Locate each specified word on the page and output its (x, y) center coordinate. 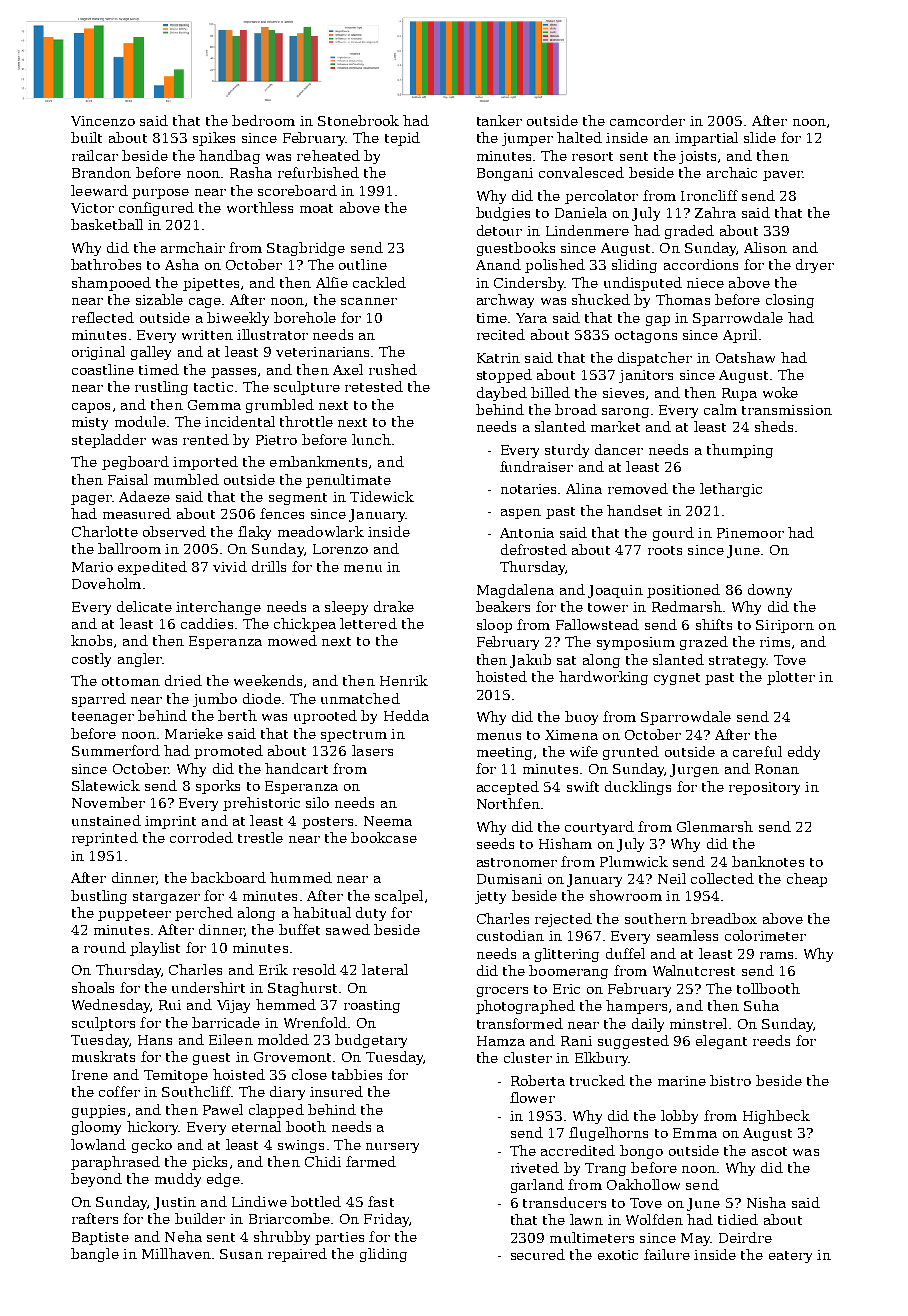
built (86, 137)
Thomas (683, 299)
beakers (503, 606)
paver (783, 176)
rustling (161, 388)
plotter (791, 678)
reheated (328, 155)
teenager (103, 718)
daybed (502, 394)
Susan (241, 1254)
